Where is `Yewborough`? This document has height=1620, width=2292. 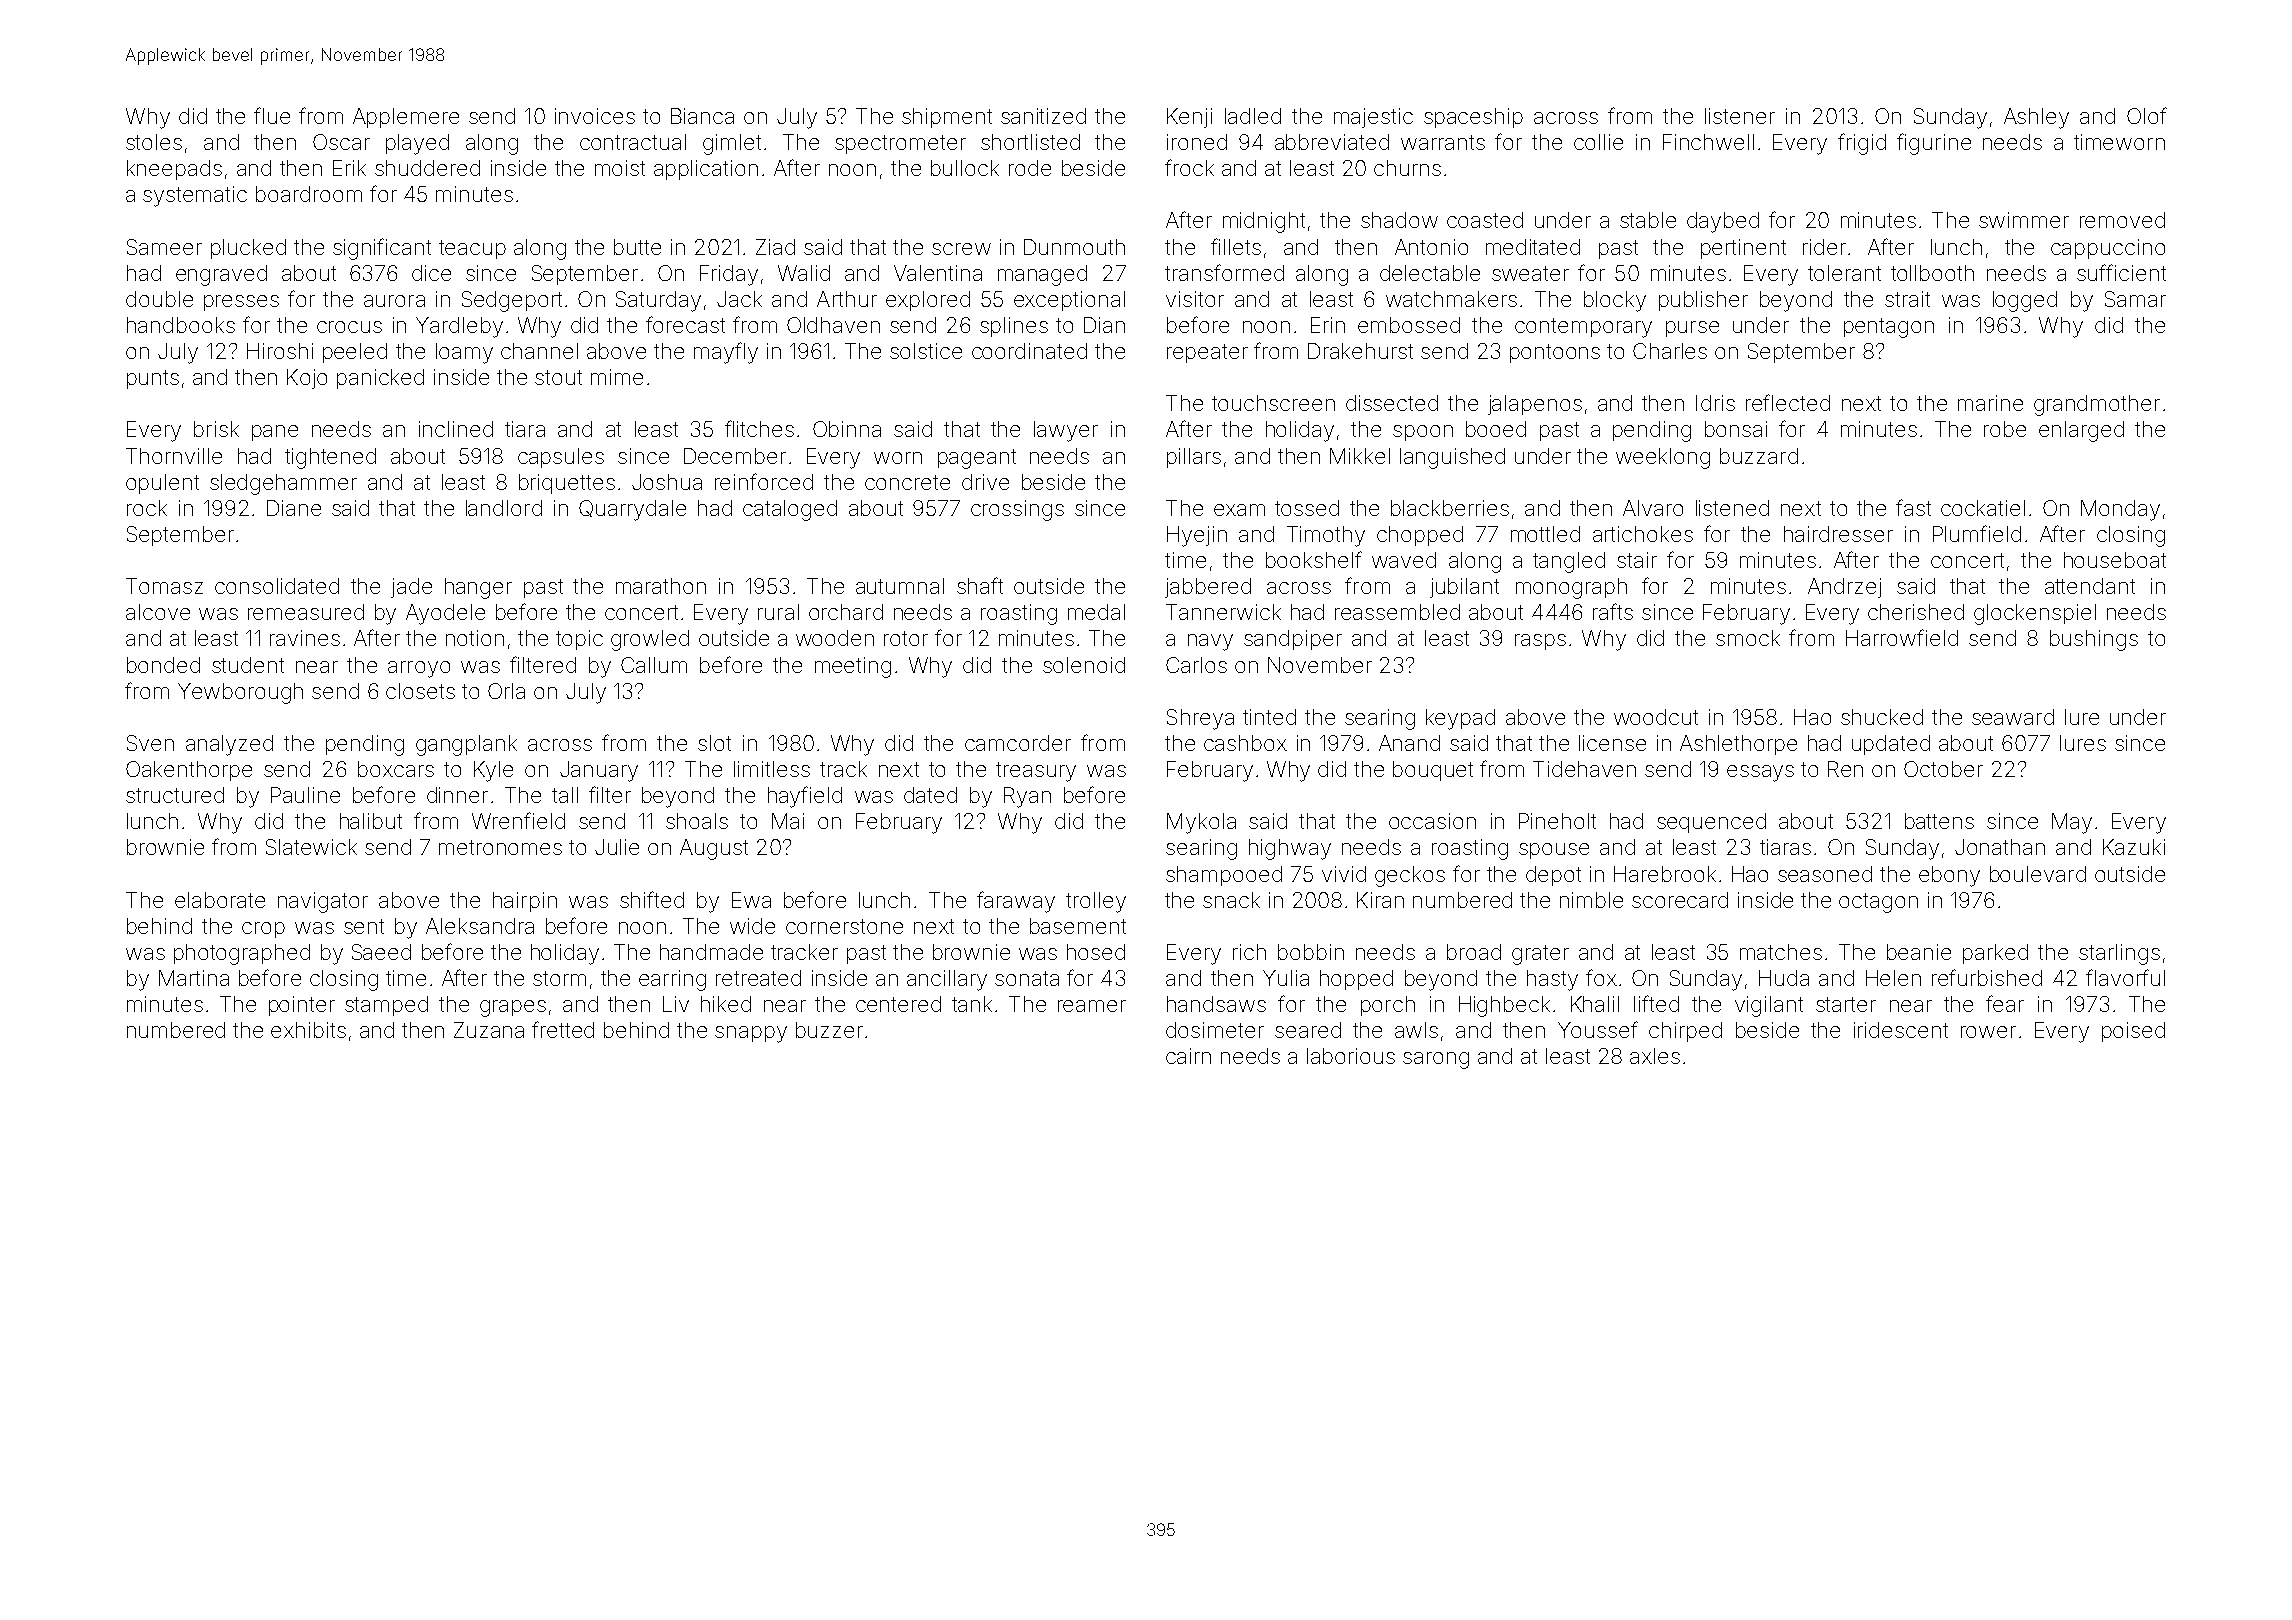 Yewborough is located at coordinates (240, 693).
